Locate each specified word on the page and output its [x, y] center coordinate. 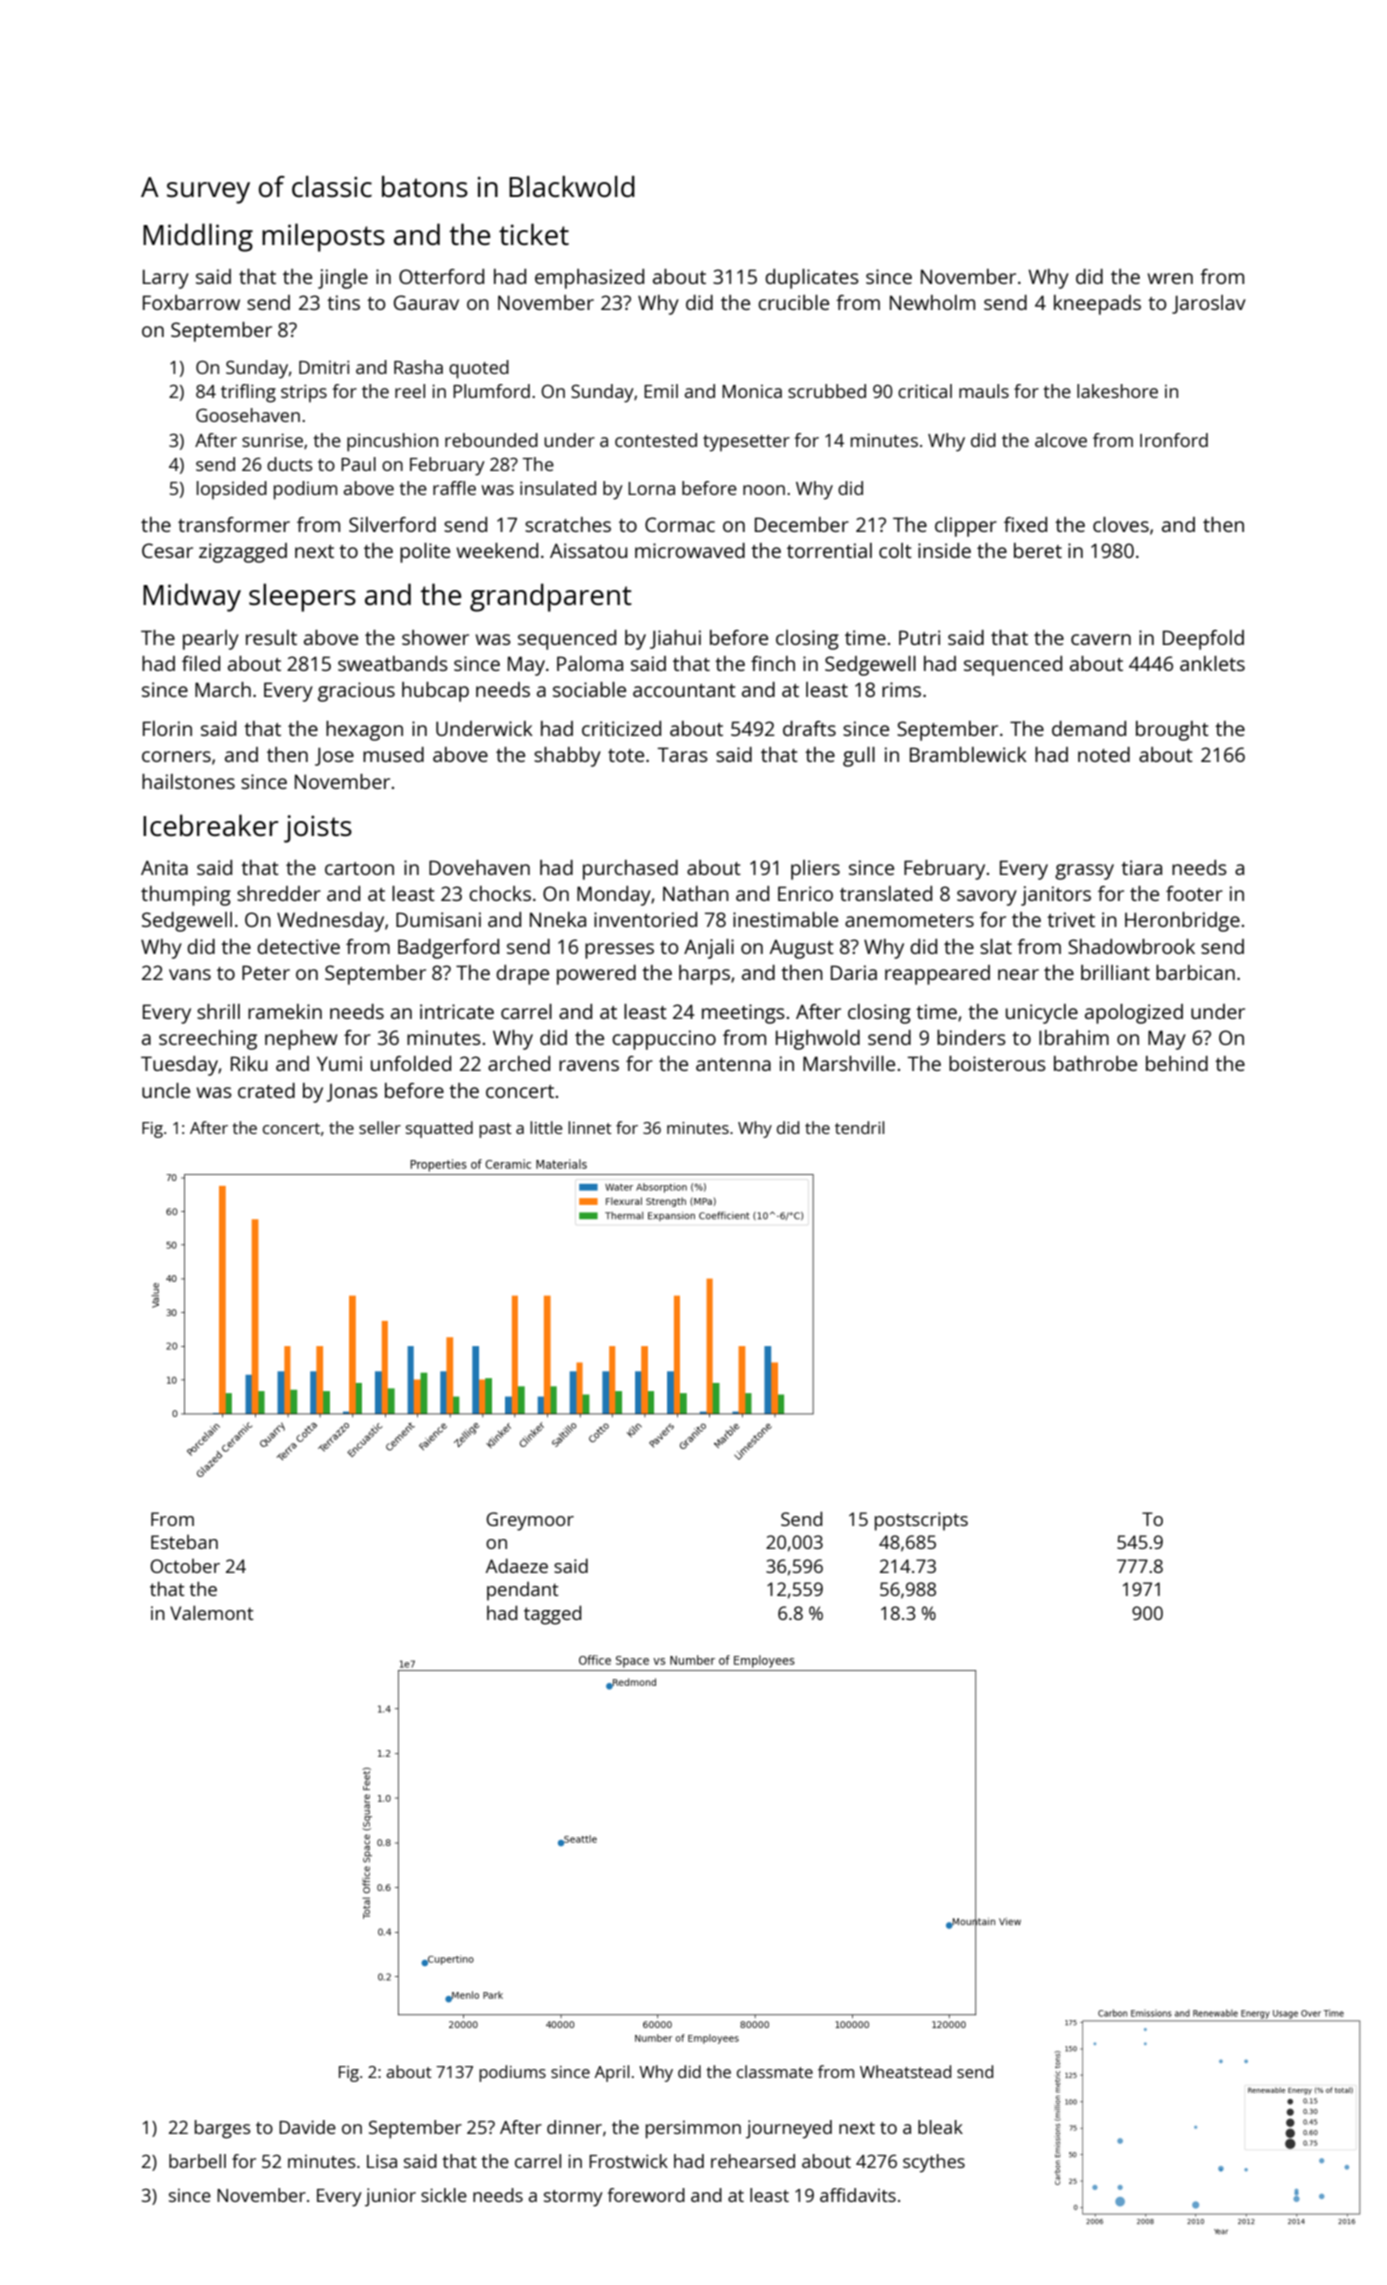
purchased [630, 870]
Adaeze [517, 1565]
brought [1172, 731]
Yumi [339, 1063]
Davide [307, 2127]
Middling [198, 237]
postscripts [921, 1521]
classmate [775, 2071]
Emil [661, 391]
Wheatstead [905, 2071]
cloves [1121, 524]
